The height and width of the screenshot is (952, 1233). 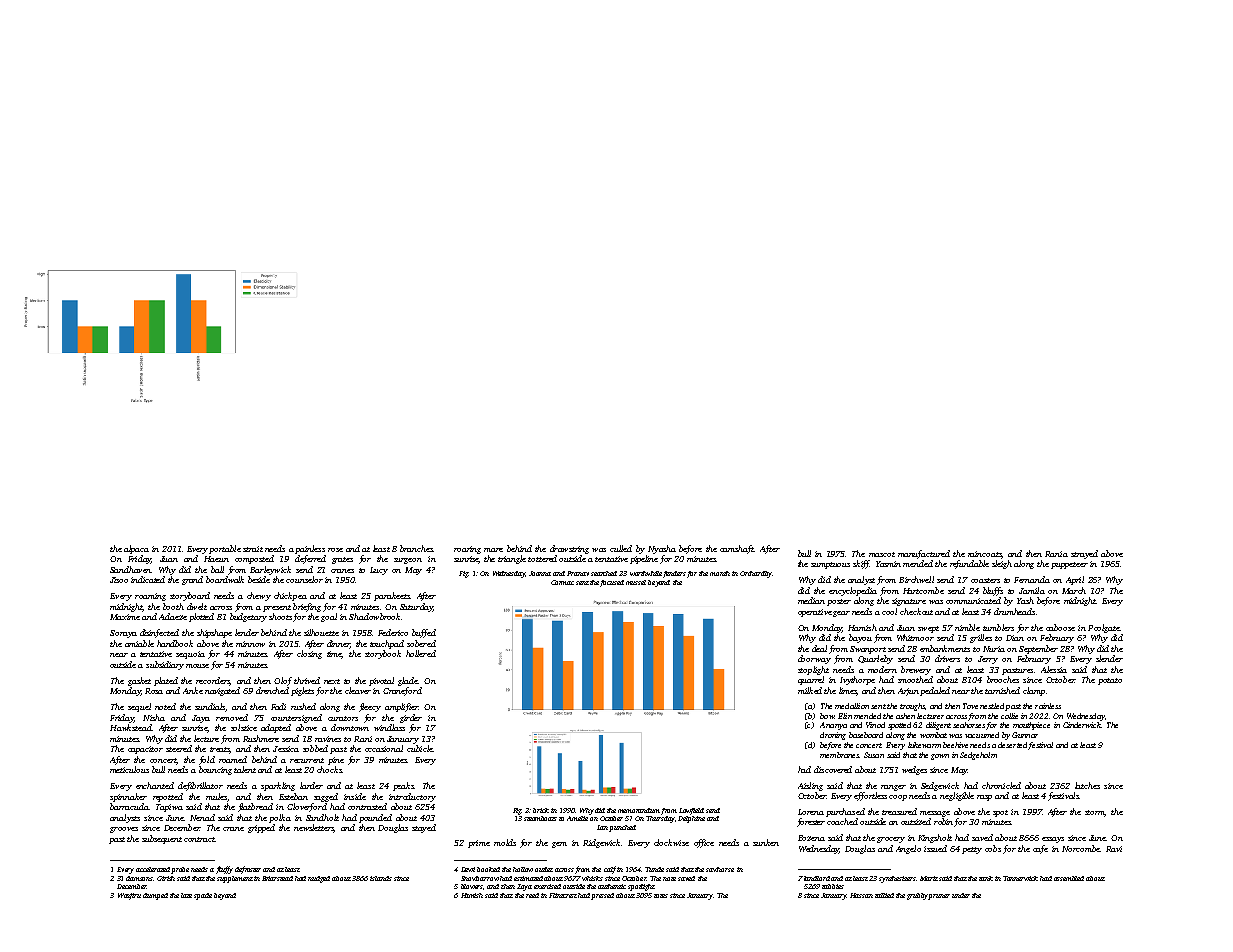 What do you see at coordinates (1082, 725) in the screenshot?
I see `Cinderwick` at bounding box center [1082, 725].
